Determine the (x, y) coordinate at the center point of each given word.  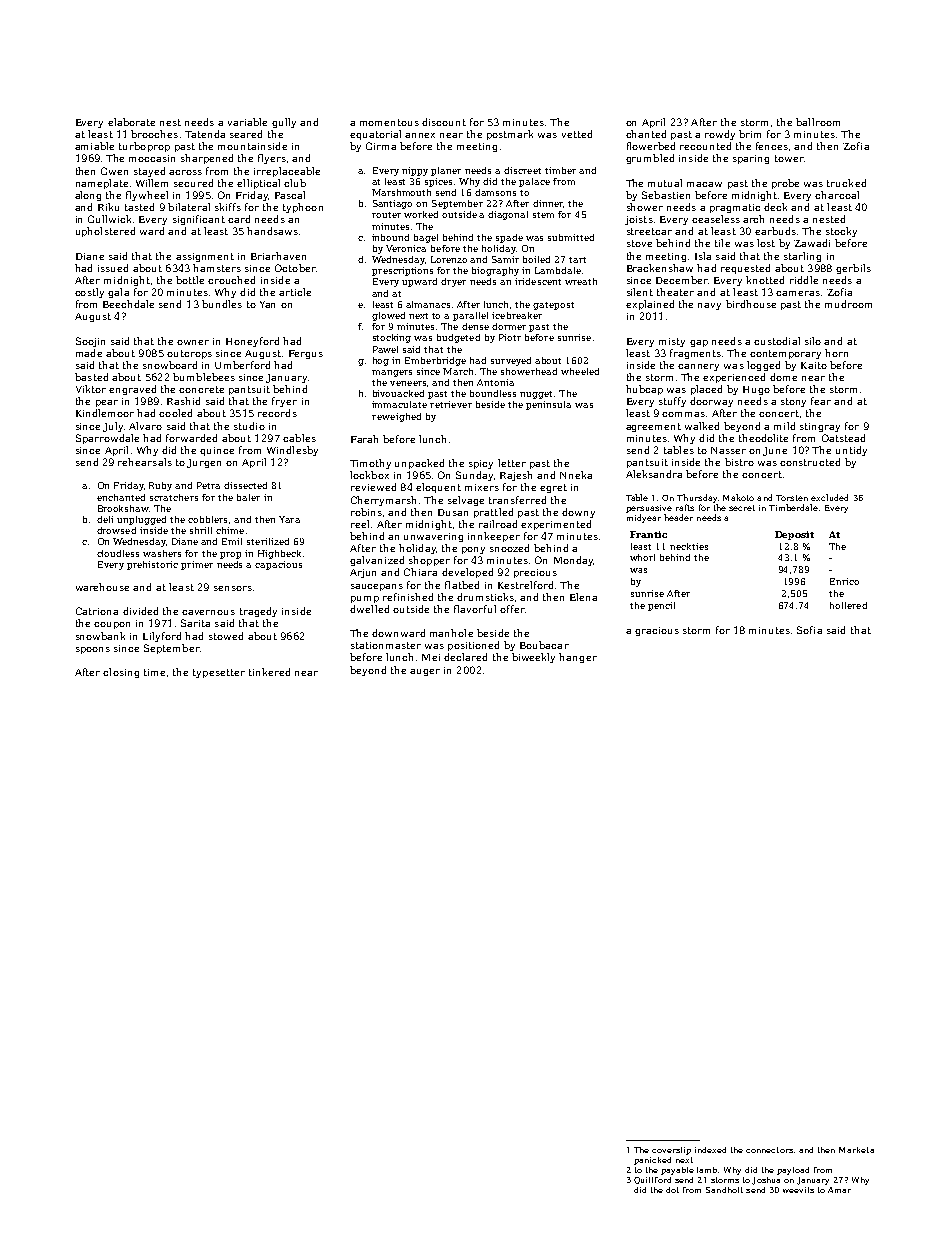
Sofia (809, 630)
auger (425, 672)
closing (121, 673)
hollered (848, 605)
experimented (556, 525)
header (678, 517)
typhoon (303, 208)
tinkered (269, 672)
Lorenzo (449, 259)
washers (162, 553)
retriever (451, 404)
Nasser (728, 450)
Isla (703, 256)
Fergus (306, 354)
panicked (652, 1161)
